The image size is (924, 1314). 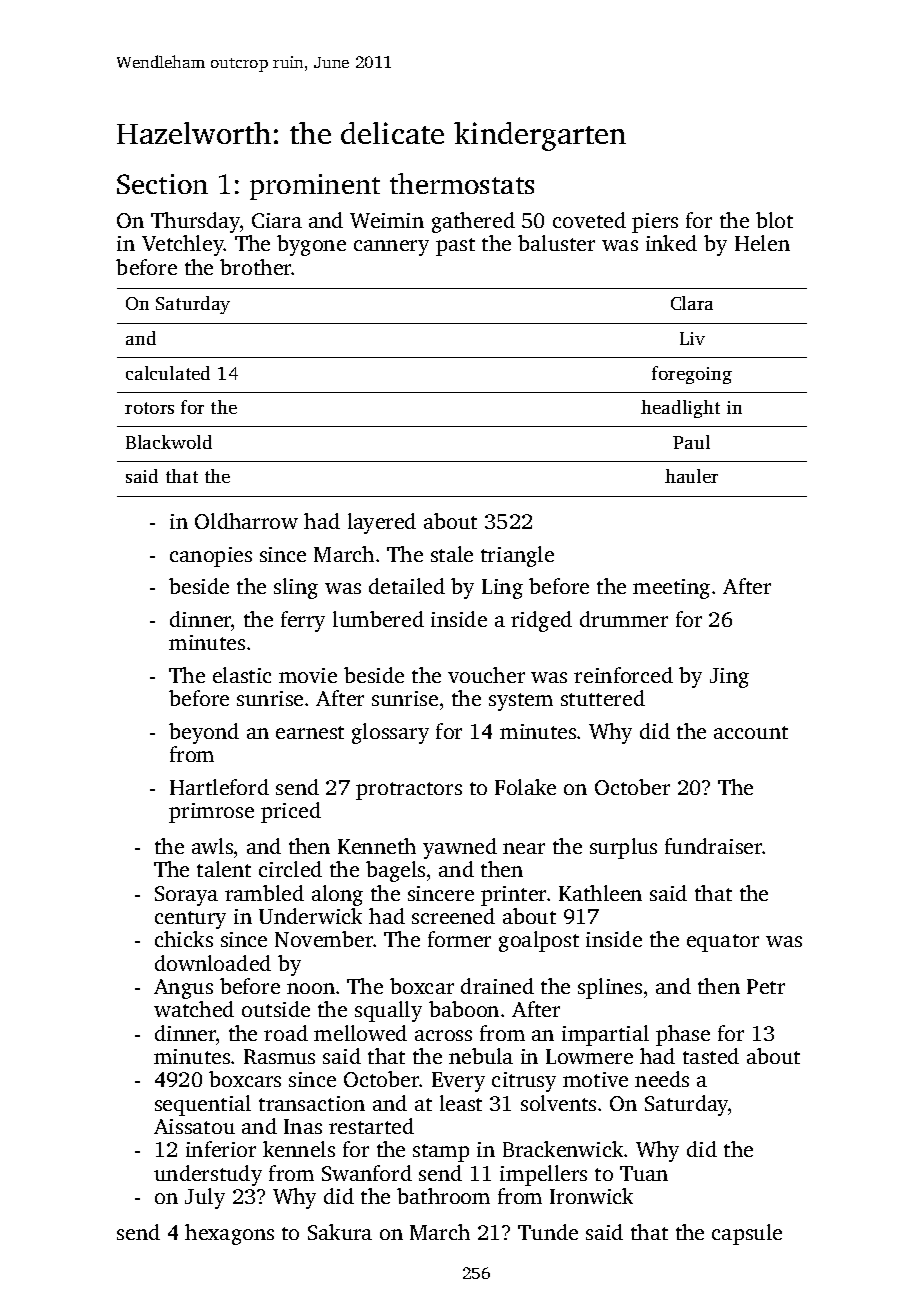 What do you see at coordinates (221, 1149) in the screenshot?
I see `inferior` at bounding box center [221, 1149].
